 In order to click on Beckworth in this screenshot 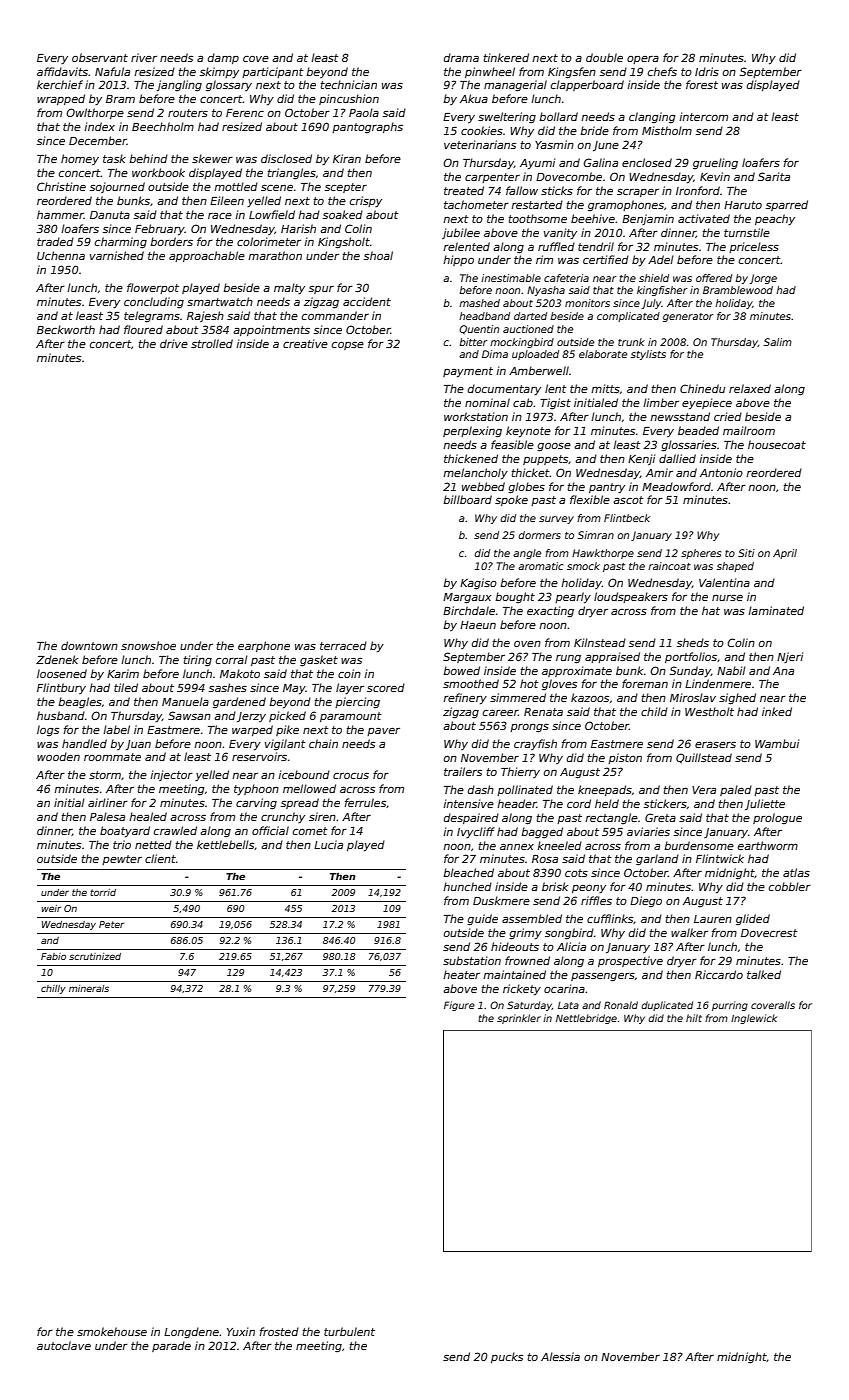, I will do `click(66, 329)`.
